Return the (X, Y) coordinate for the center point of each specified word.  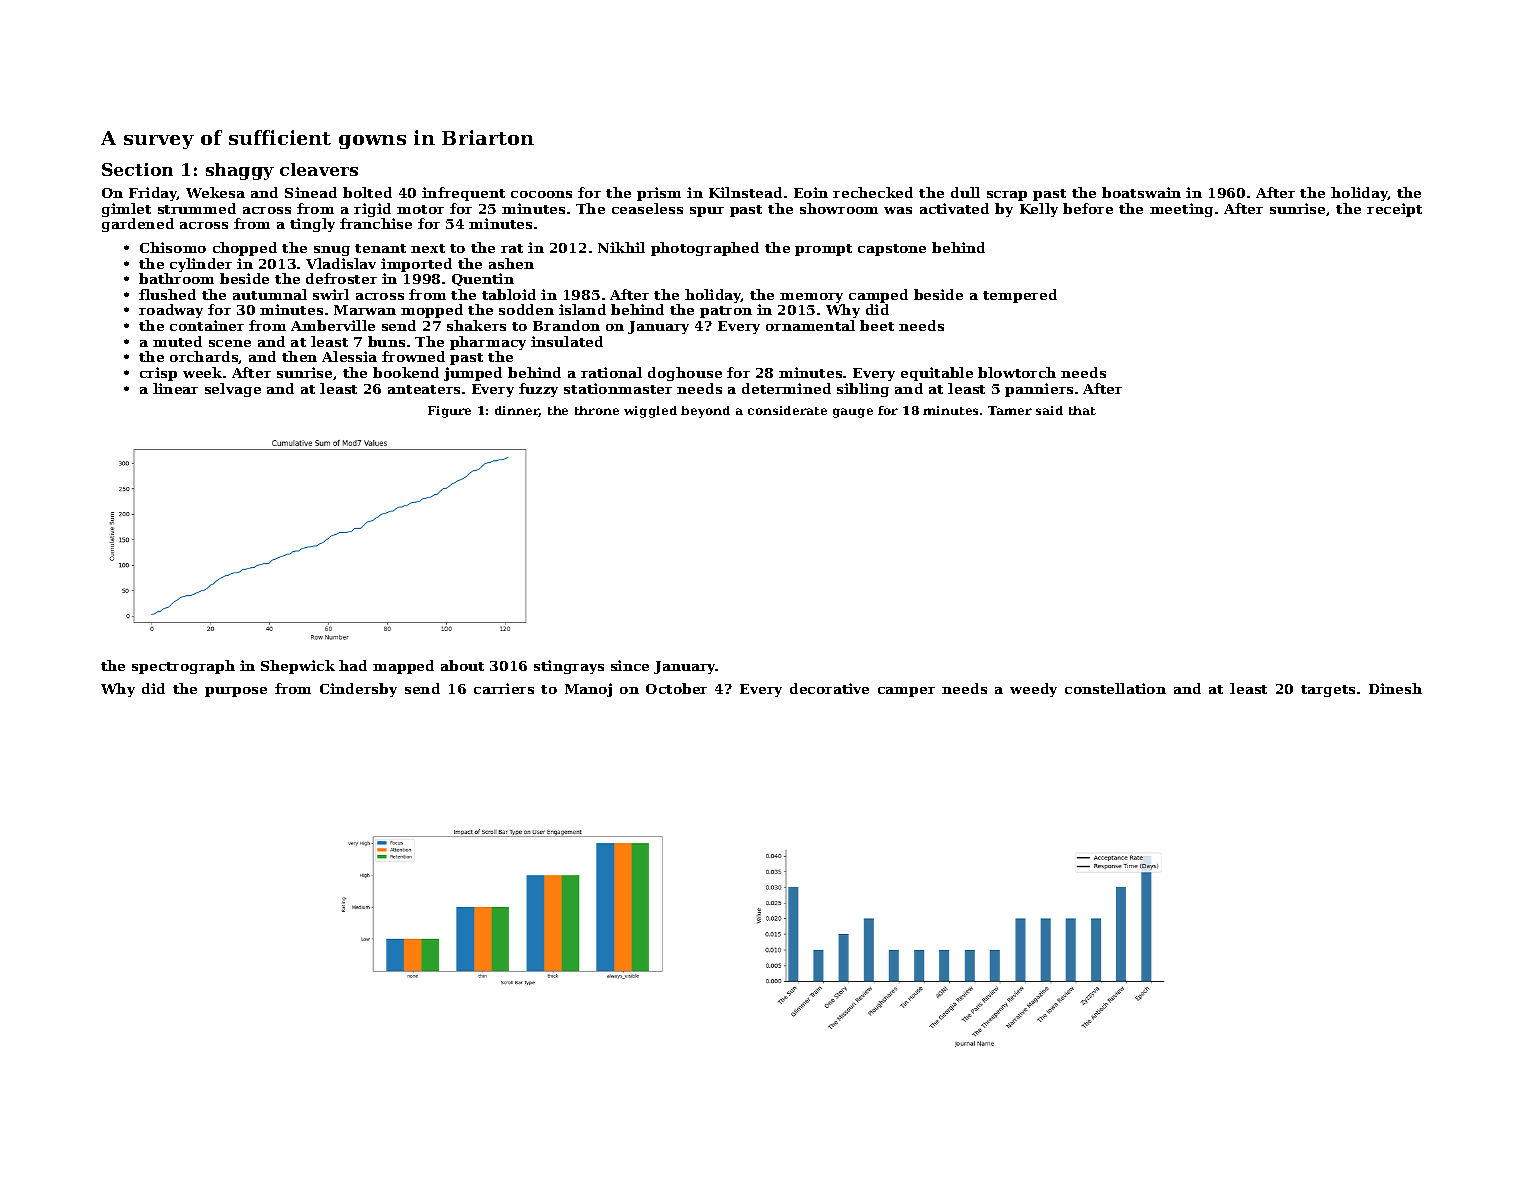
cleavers (319, 169)
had (353, 665)
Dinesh (1395, 688)
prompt (823, 250)
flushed (167, 294)
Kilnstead (745, 192)
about (462, 665)
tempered (1020, 296)
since (630, 665)
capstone (892, 250)
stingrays (569, 667)
